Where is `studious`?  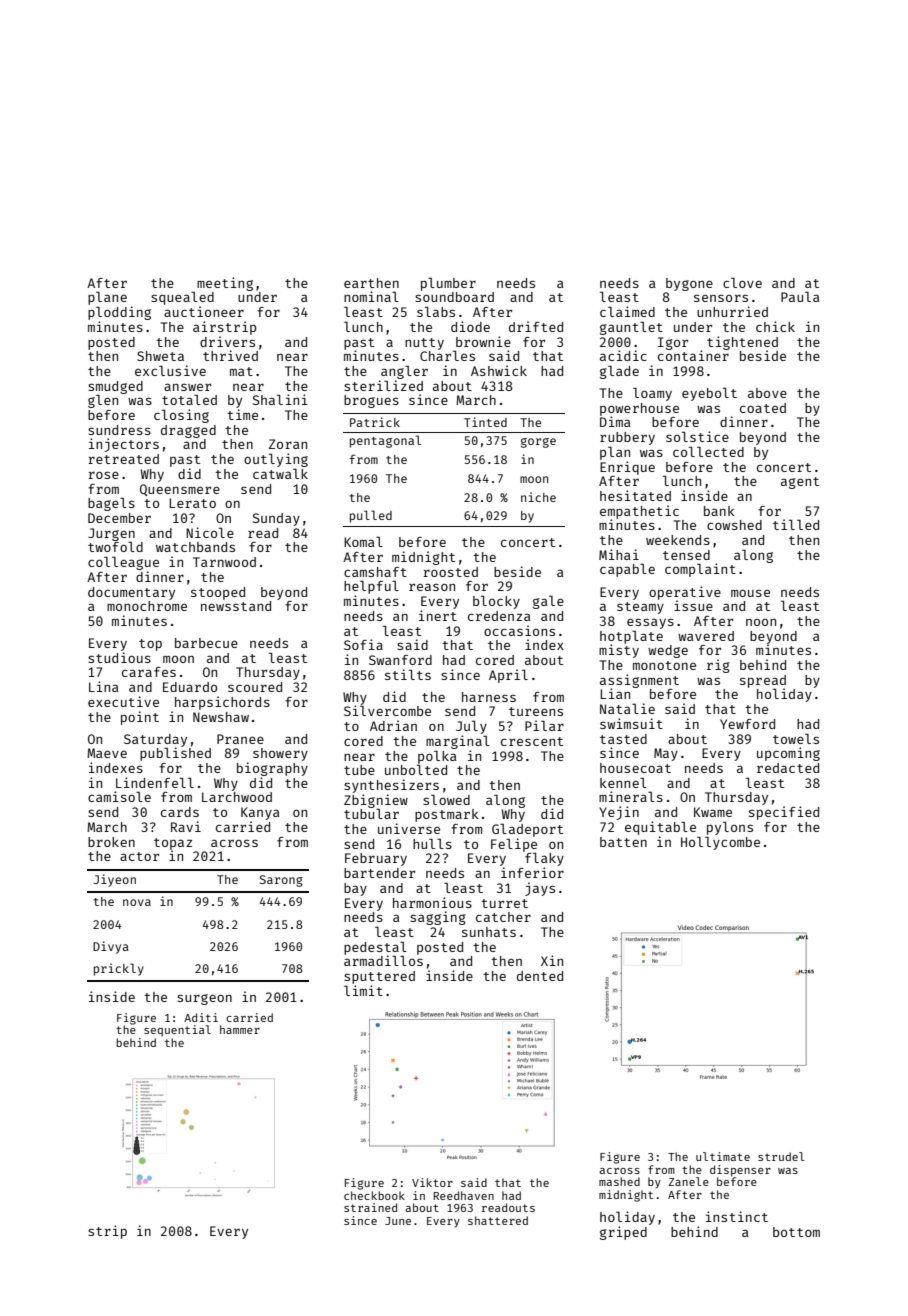
studious is located at coordinates (119, 657).
